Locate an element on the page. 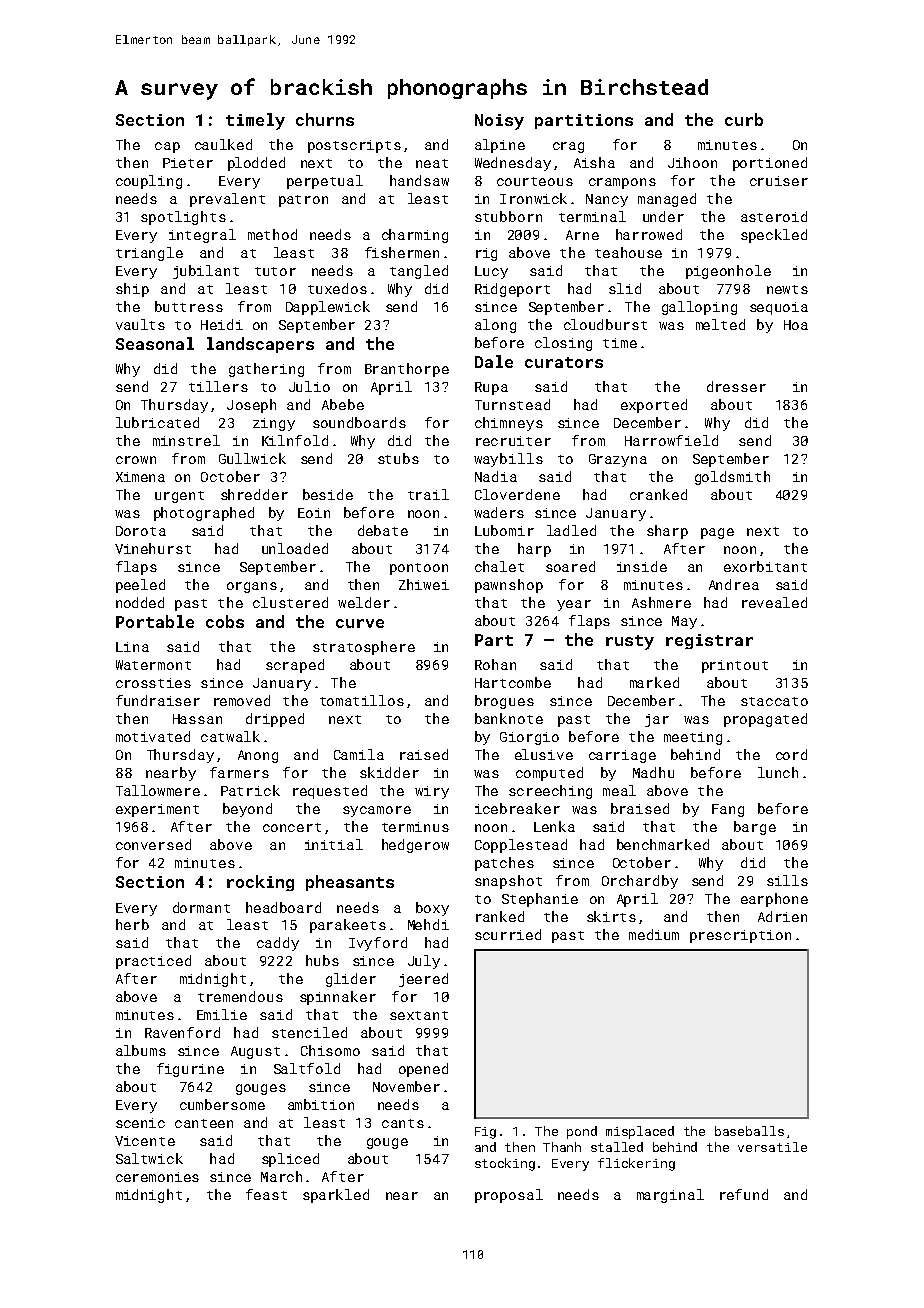 Image resolution: width=924 pixels, height=1308 pixels. sparkled is located at coordinates (336, 1196).
